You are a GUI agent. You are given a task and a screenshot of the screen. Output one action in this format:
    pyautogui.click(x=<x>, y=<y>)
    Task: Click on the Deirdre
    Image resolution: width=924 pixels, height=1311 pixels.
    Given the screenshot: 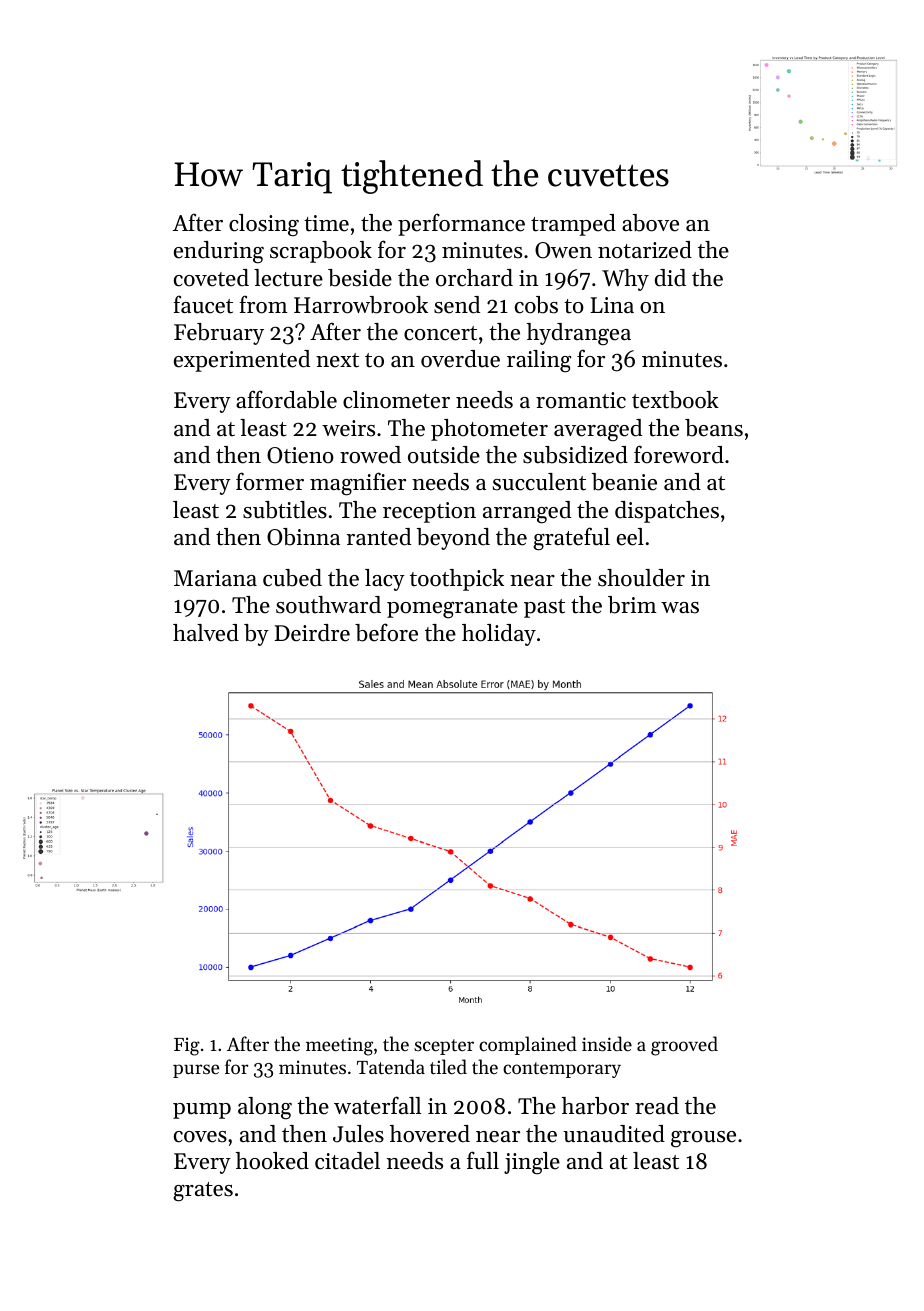 What is the action you would take?
    pyautogui.click(x=312, y=633)
